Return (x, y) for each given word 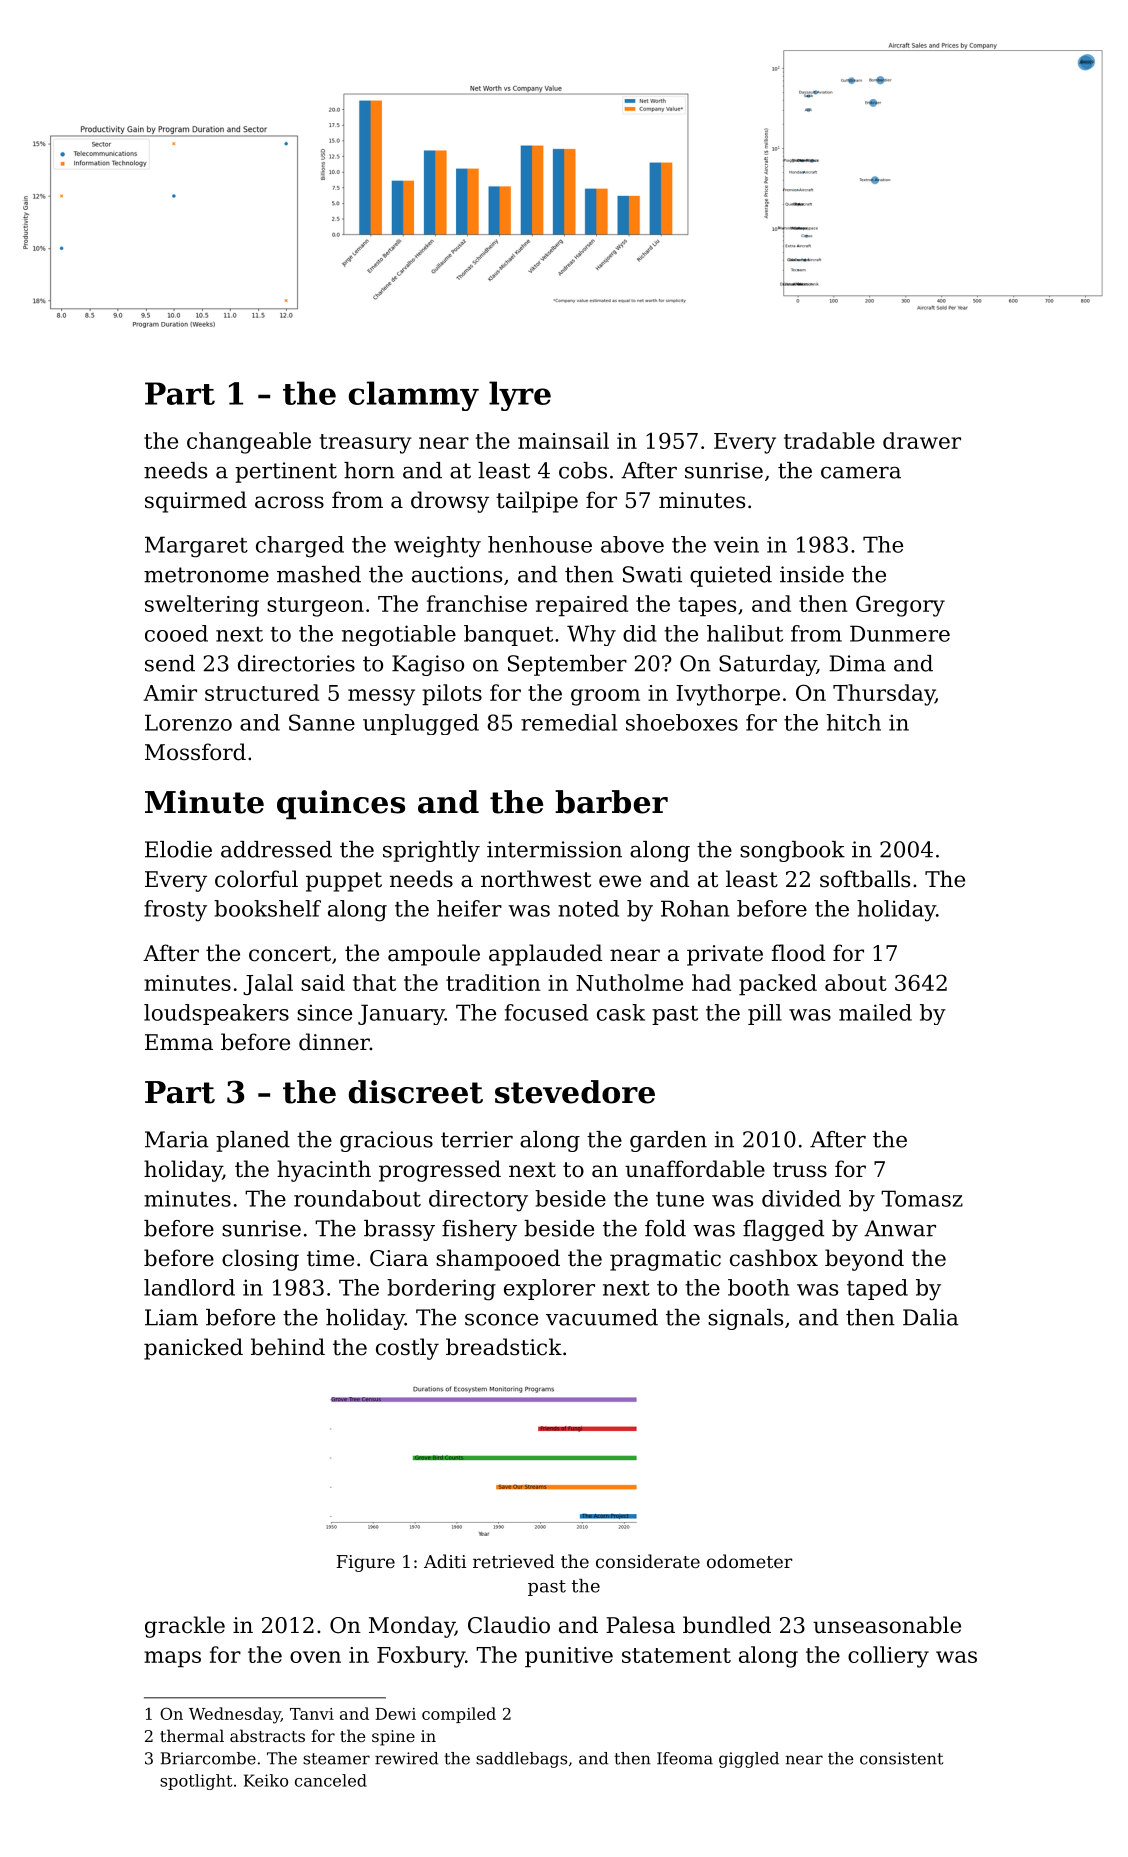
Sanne (322, 722)
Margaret (196, 547)
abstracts (267, 1735)
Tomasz (922, 1198)
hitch (854, 722)
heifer (469, 908)
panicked (193, 1349)
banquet (508, 635)
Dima (857, 663)
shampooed (498, 1260)
